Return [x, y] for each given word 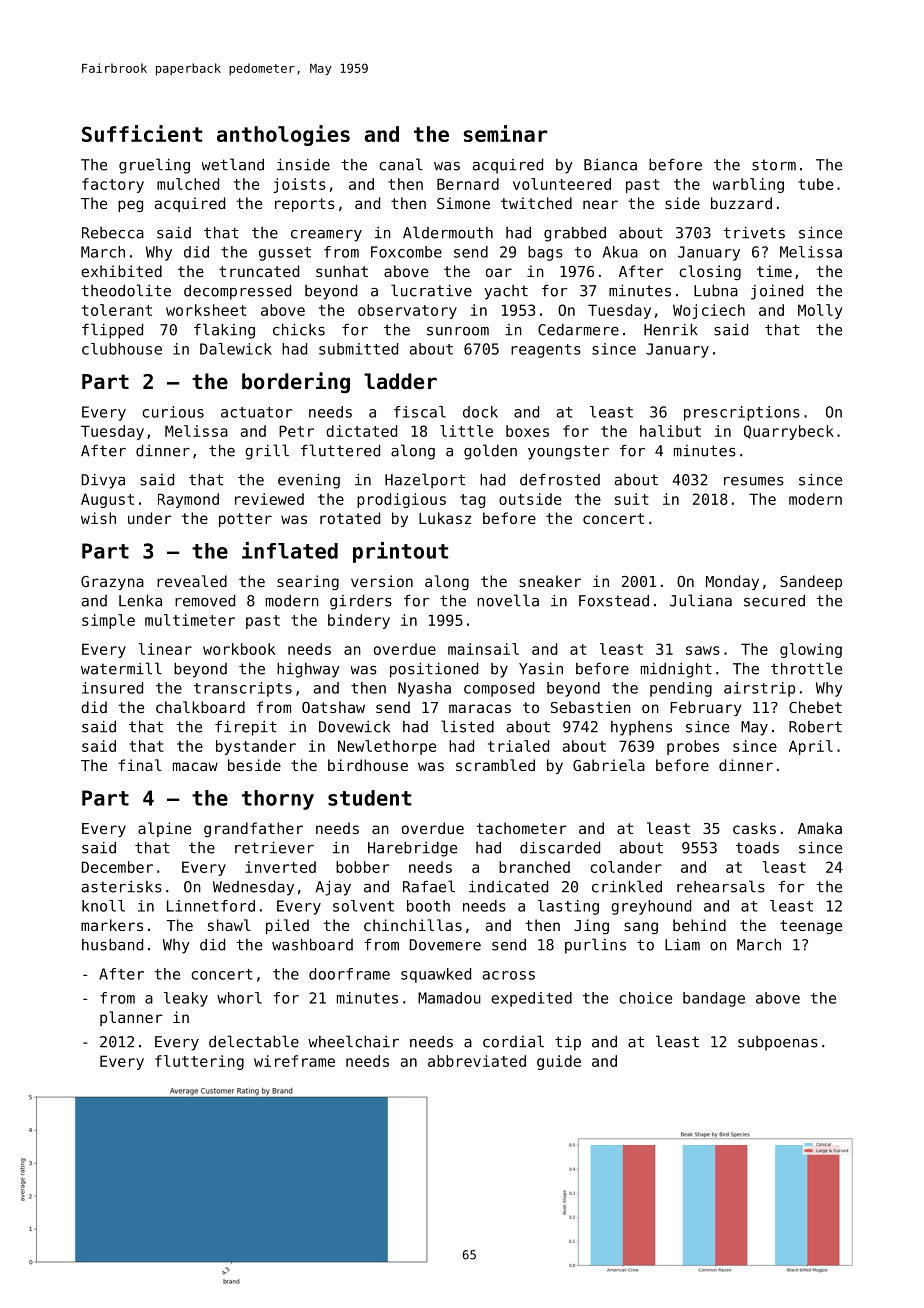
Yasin [541, 669]
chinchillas [413, 925]
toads [757, 848]
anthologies [283, 135]
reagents [546, 351]
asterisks [122, 887]
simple [108, 621]
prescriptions [742, 413]
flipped [112, 331]
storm [774, 165]
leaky [186, 999]
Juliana [701, 600]
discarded [560, 847]
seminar [505, 133]
